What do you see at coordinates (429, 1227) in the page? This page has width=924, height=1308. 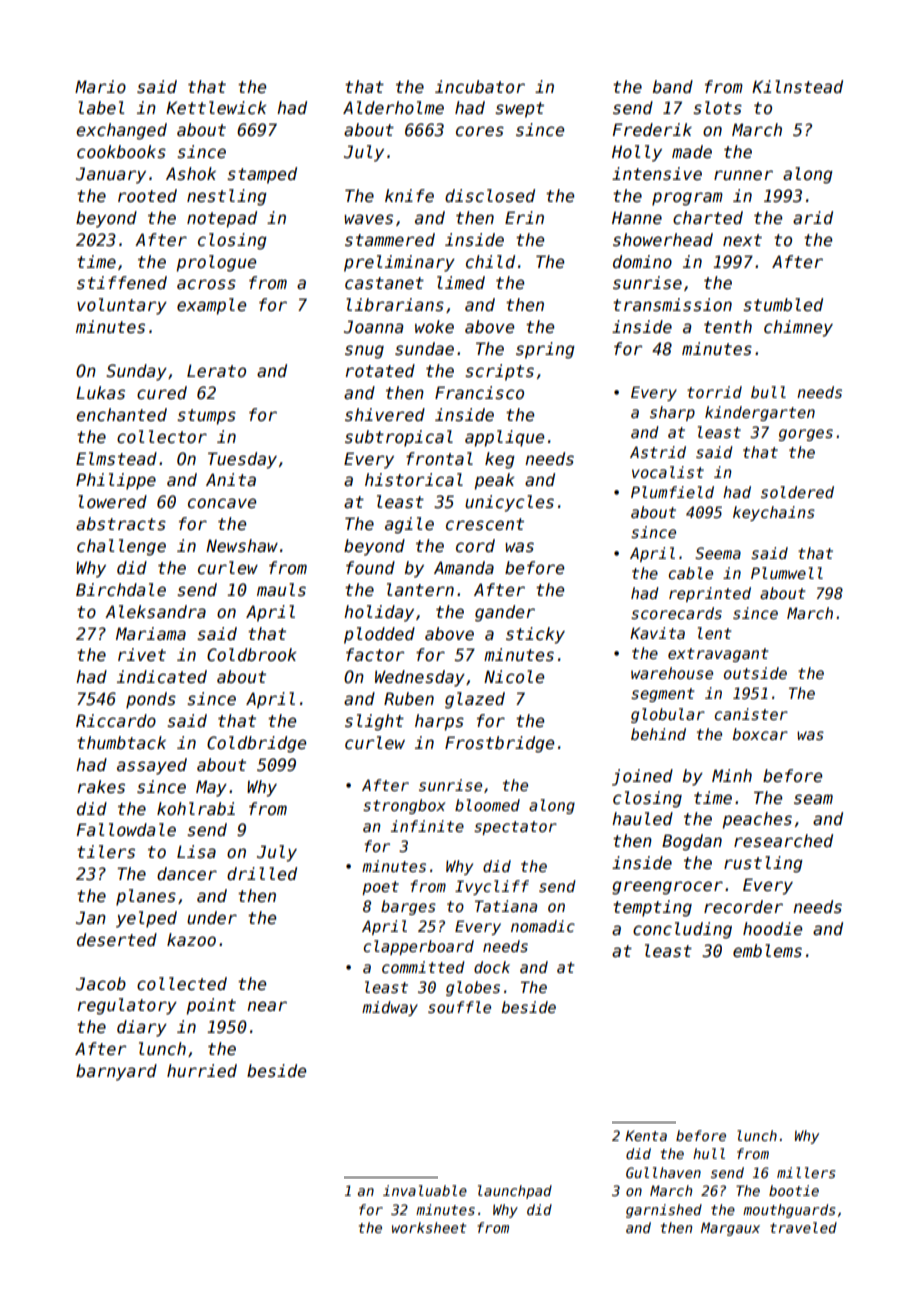 I see `worksheet` at bounding box center [429, 1227].
